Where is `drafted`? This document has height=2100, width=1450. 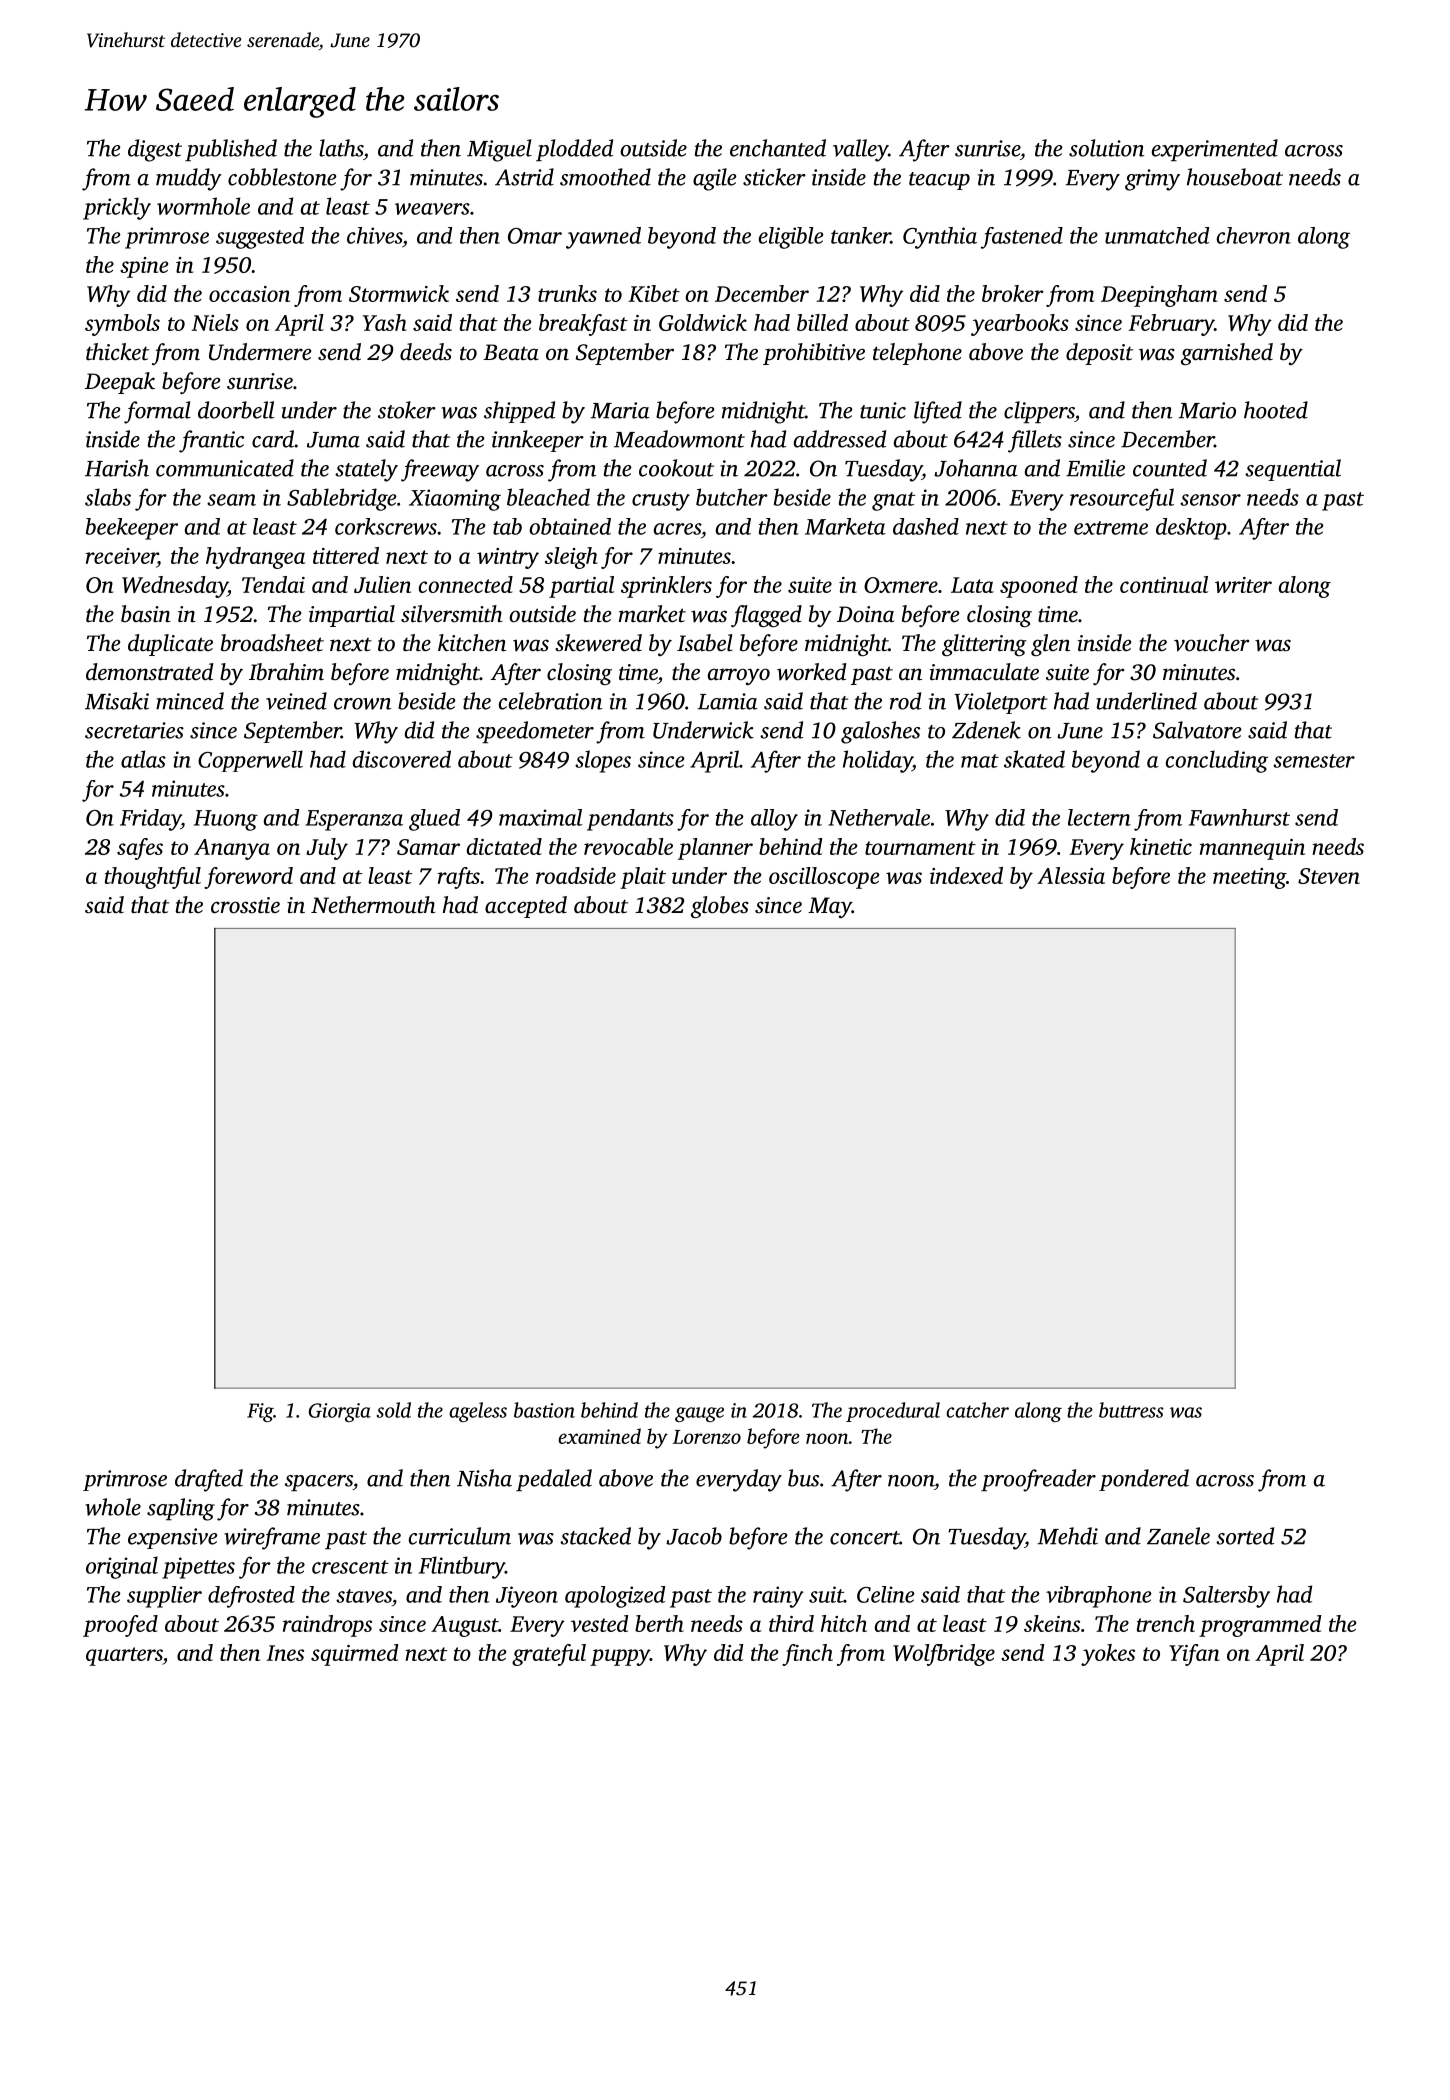
drafted is located at coordinates (209, 1480).
